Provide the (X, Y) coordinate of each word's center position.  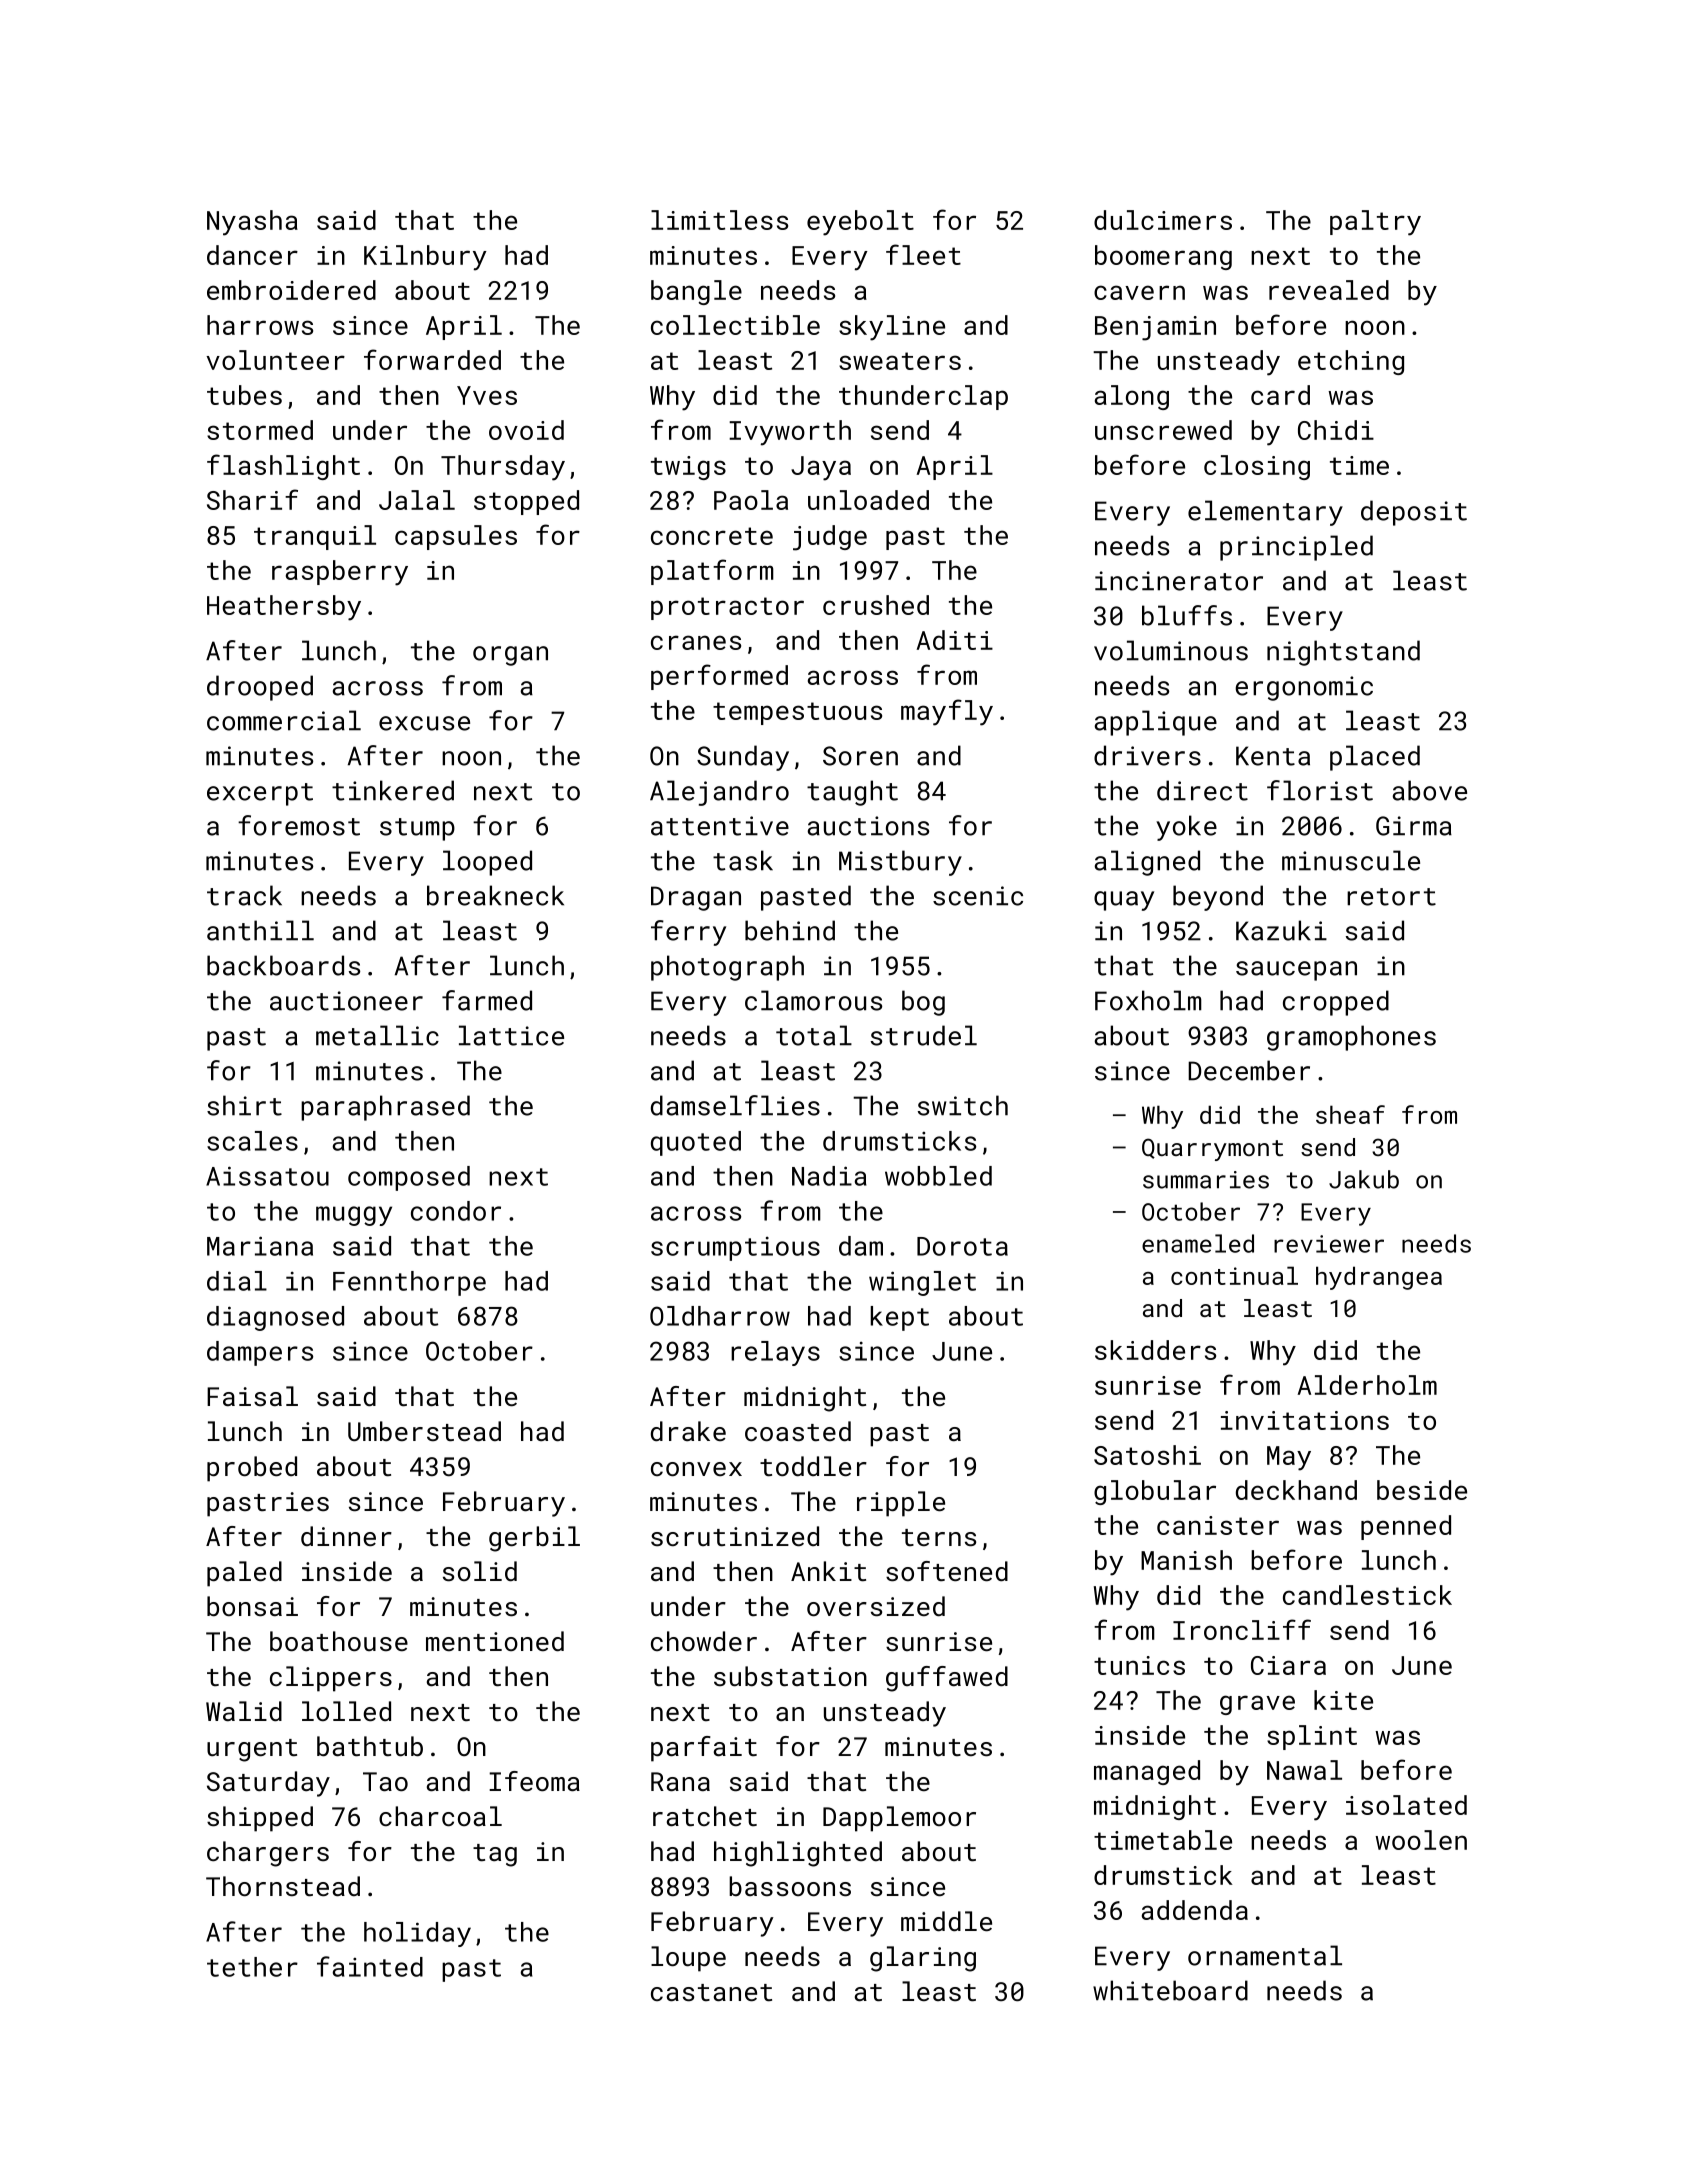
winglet (922, 1283)
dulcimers (1163, 220)
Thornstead (283, 1886)
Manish (1186, 1560)
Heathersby (284, 608)
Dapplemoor (899, 1819)
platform (712, 572)
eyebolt (860, 223)
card (1280, 395)
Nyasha (252, 223)
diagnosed (275, 1318)
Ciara (1288, 1665)
